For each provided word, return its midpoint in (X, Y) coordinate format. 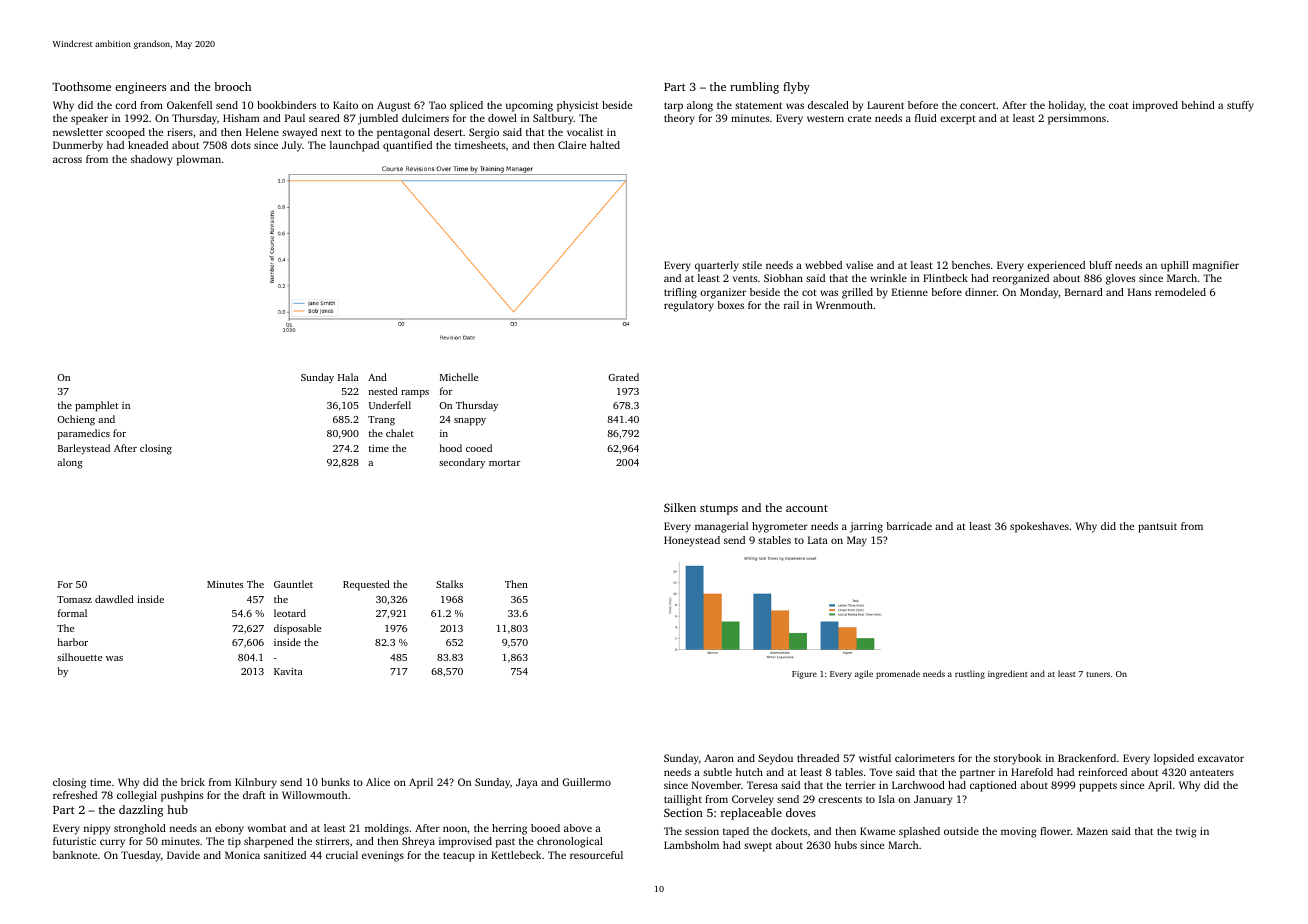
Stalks (449, 584)
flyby (796, 88)
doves (801, 812)
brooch (232, 86)
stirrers (332, 841)
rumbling (754, 88)
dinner (981, 292)
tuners (1098, 674)
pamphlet (96, 406)
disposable (297, 629)
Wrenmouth (844, 305)
